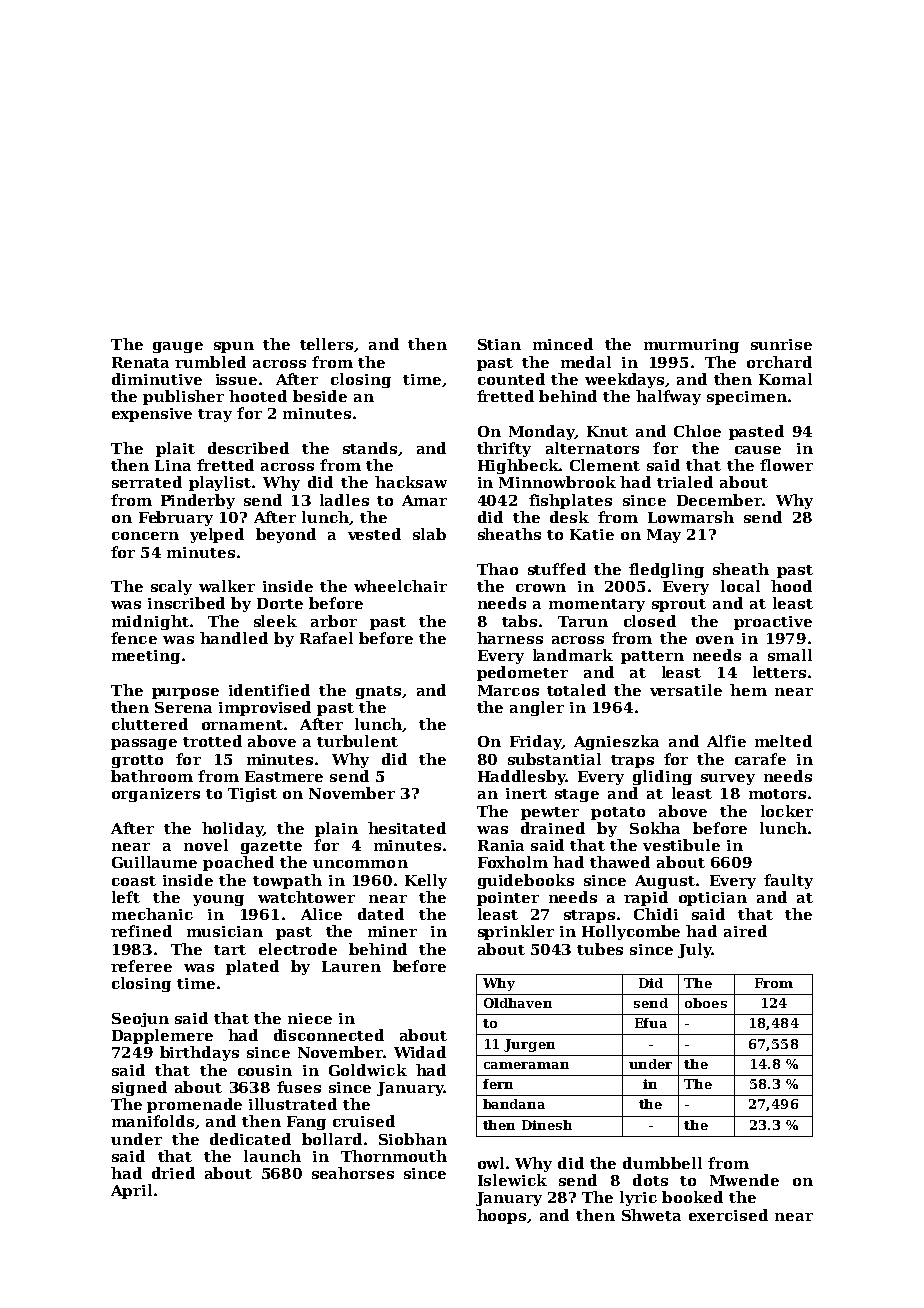  Describe the element at coordinates (783, 741) in the screenshot. I see `melted` at that location.
